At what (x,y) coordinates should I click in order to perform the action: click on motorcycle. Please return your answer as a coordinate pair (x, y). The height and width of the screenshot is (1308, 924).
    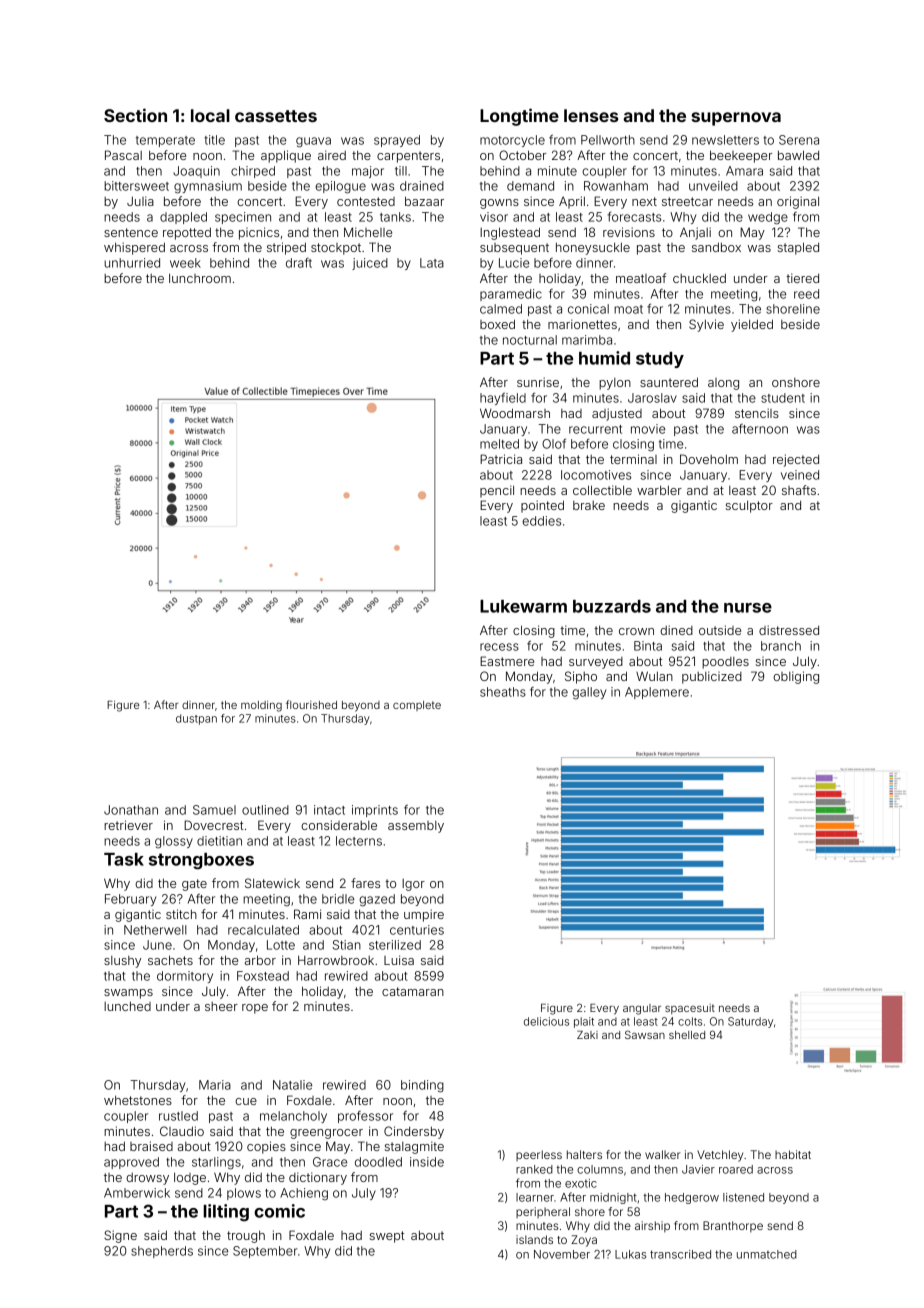
    Looking at the image, I should click on (512, 141).
